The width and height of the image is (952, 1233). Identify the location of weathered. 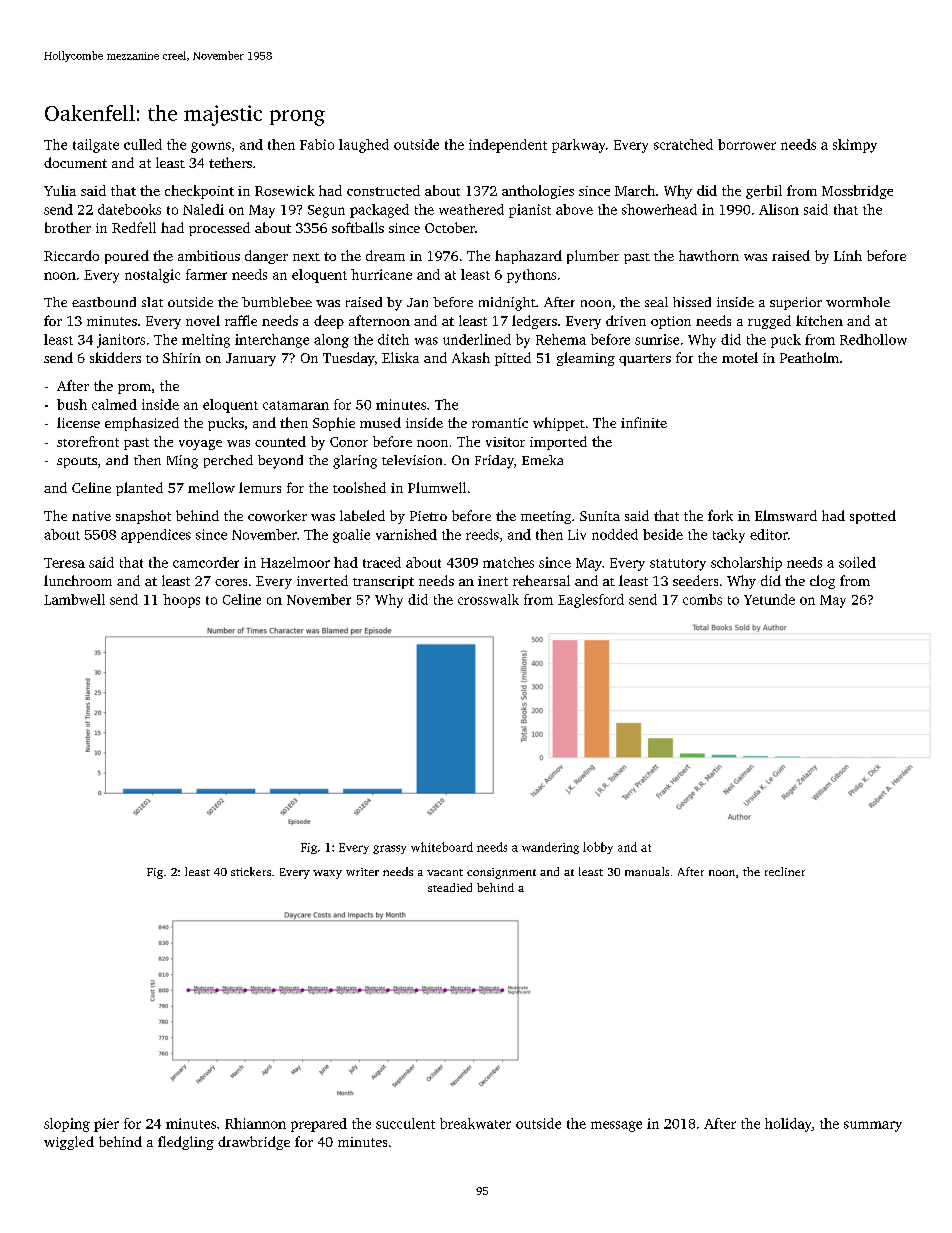
(471, 209).
